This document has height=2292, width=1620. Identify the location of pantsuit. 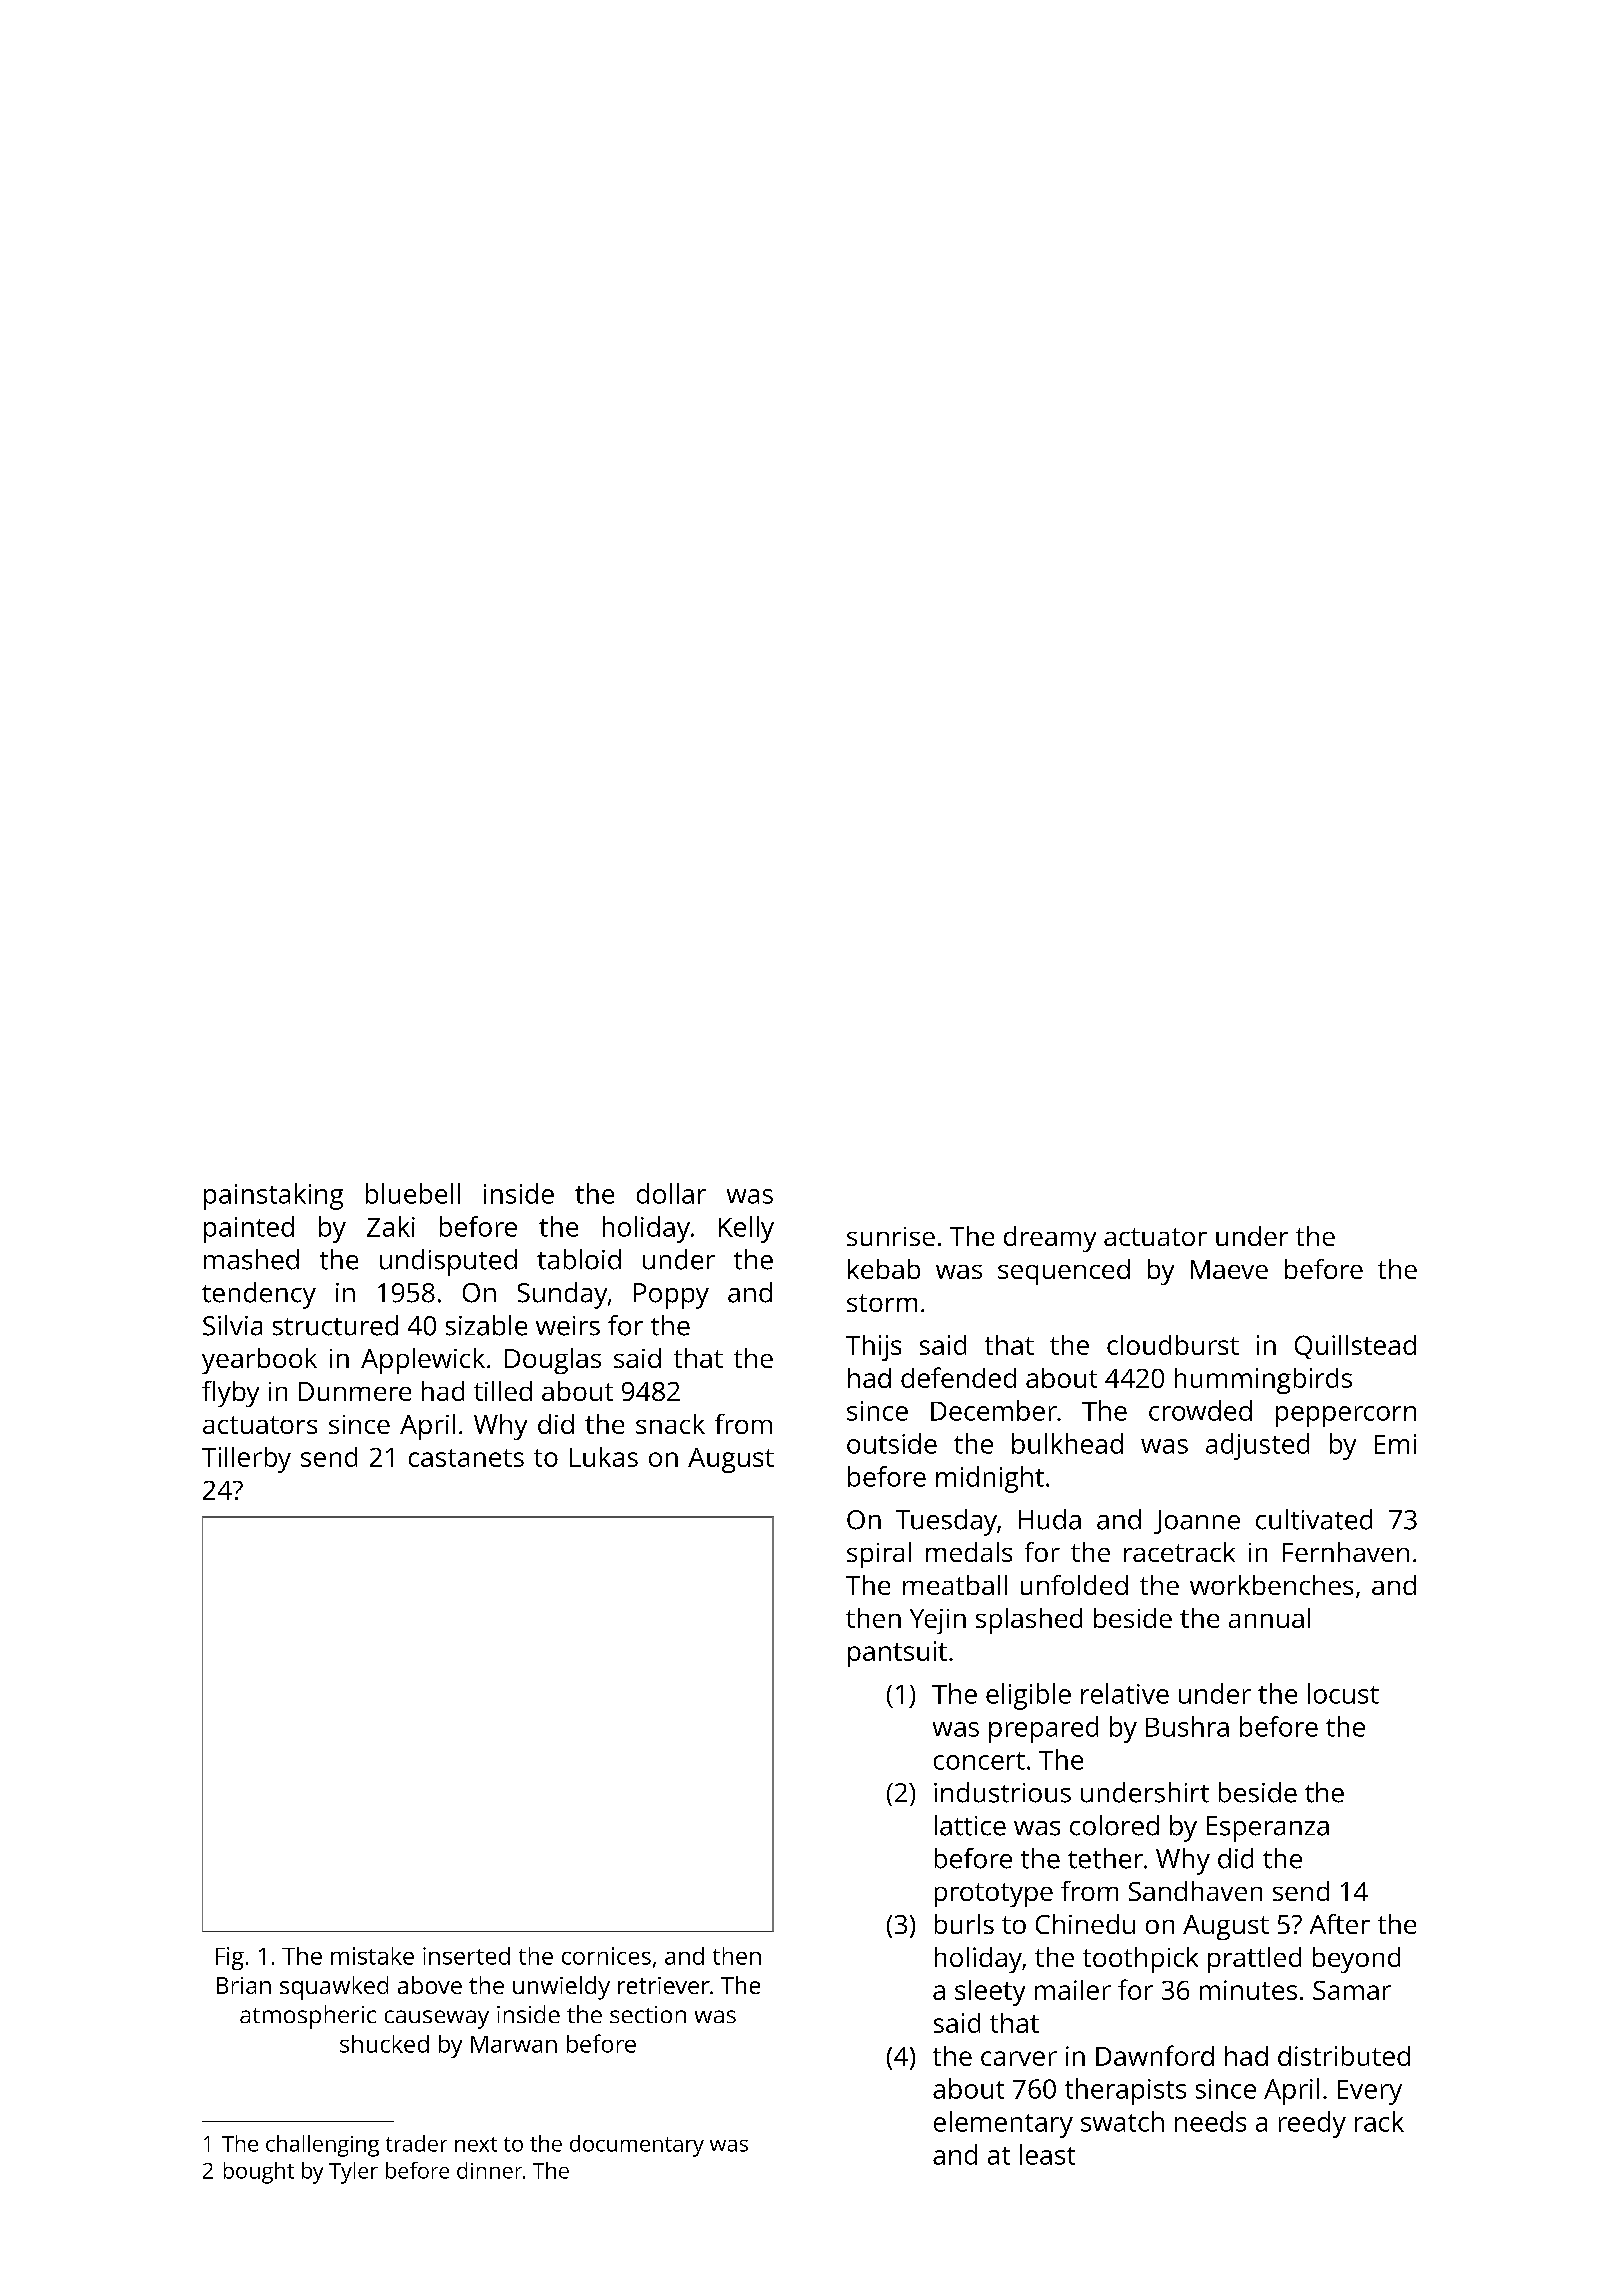
(897, 1654).
